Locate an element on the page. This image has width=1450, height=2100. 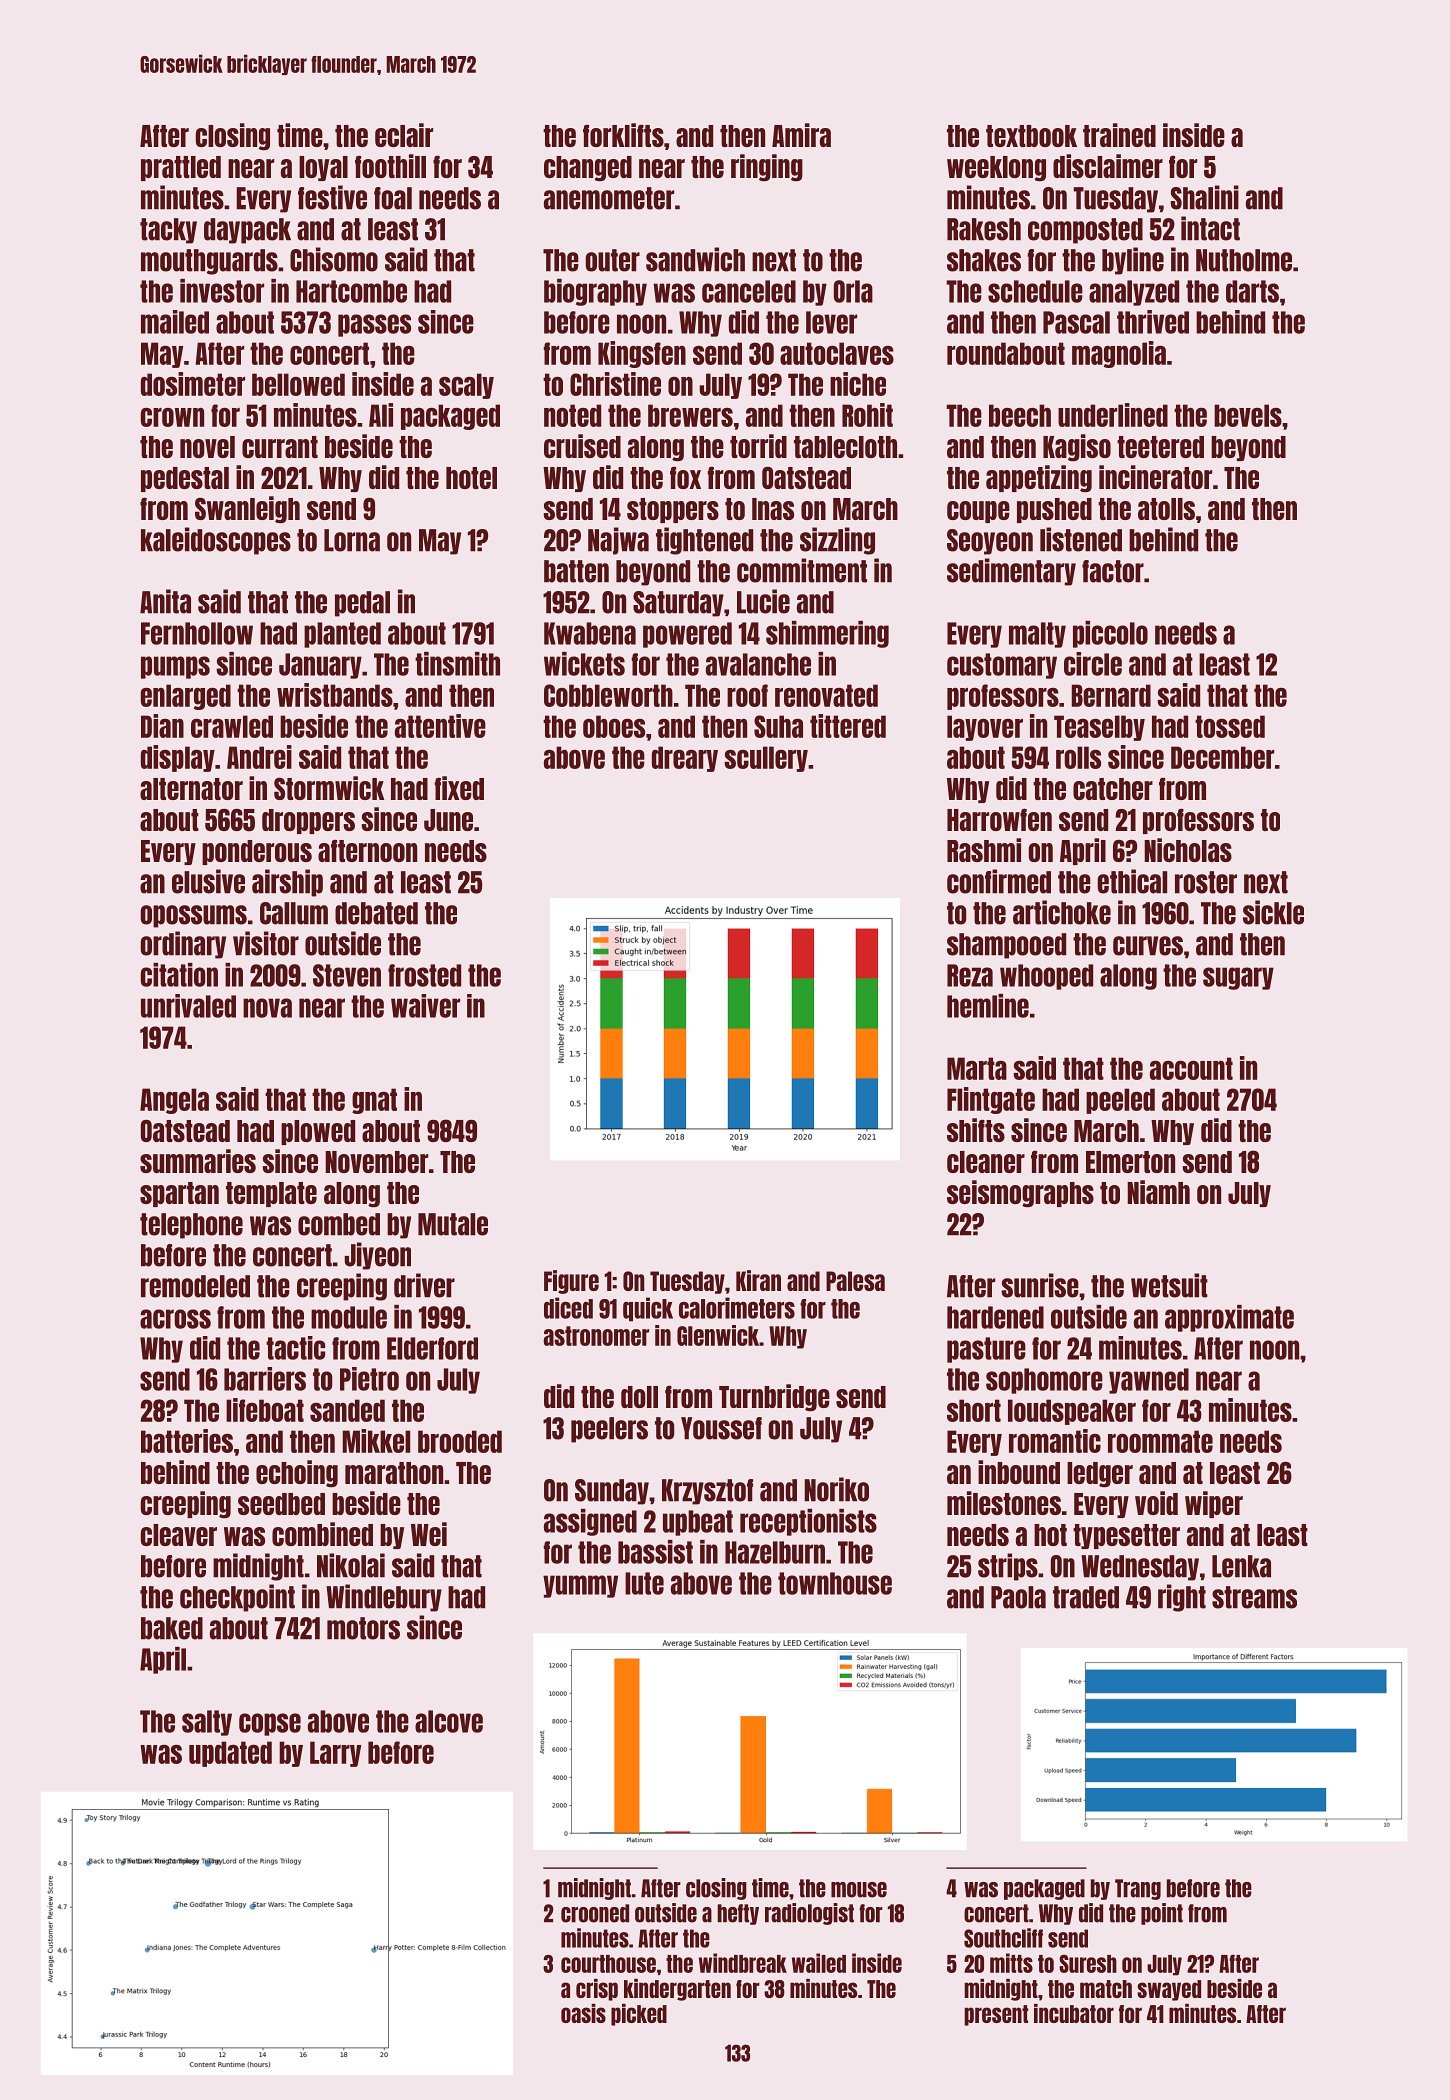
crooned is located at coordinates (595, 1913).
